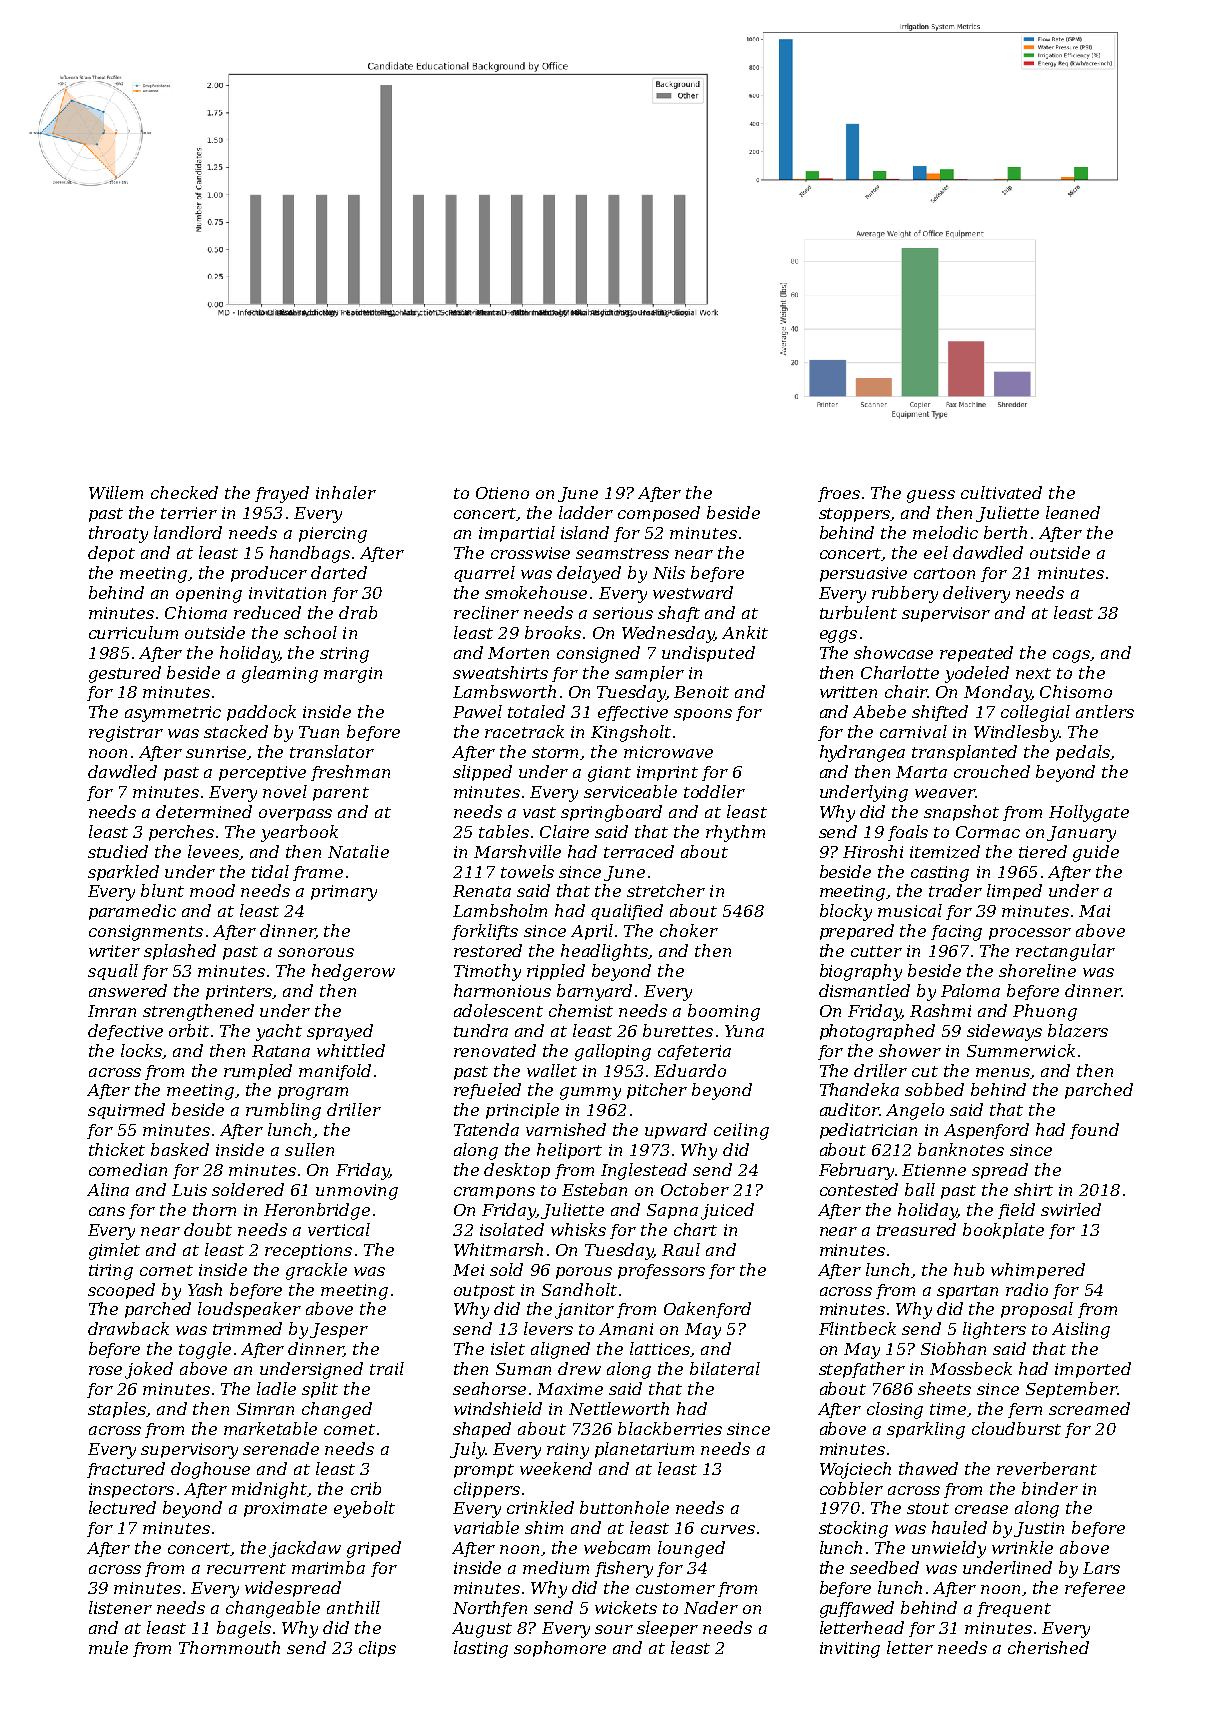 This page has height=1731, width=1224. Describe the element at coordinates (586, 512) in the page. I see `ladder` at that location.
